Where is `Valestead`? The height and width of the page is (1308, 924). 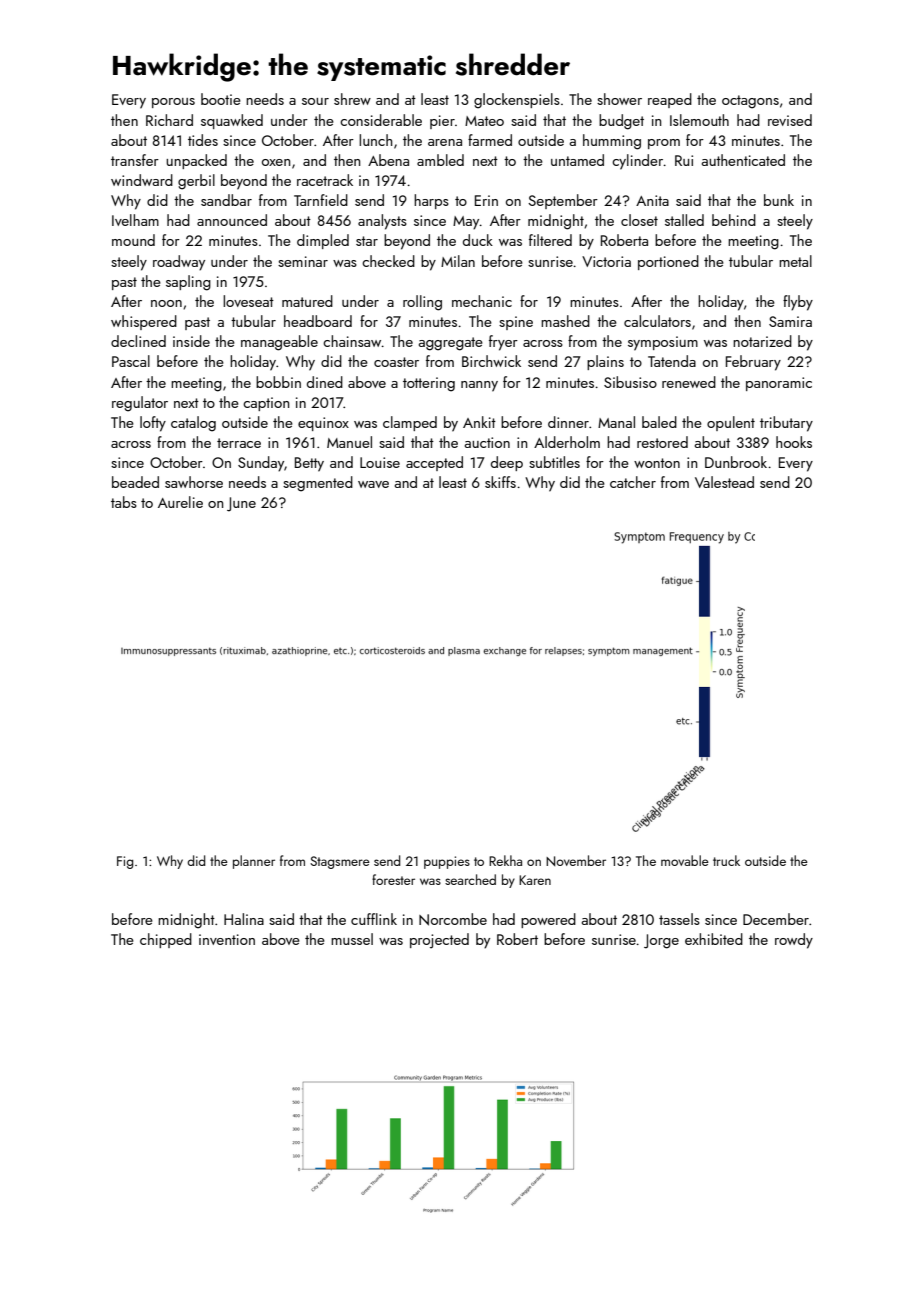
Valestead is located at coordinates (724, 482).
